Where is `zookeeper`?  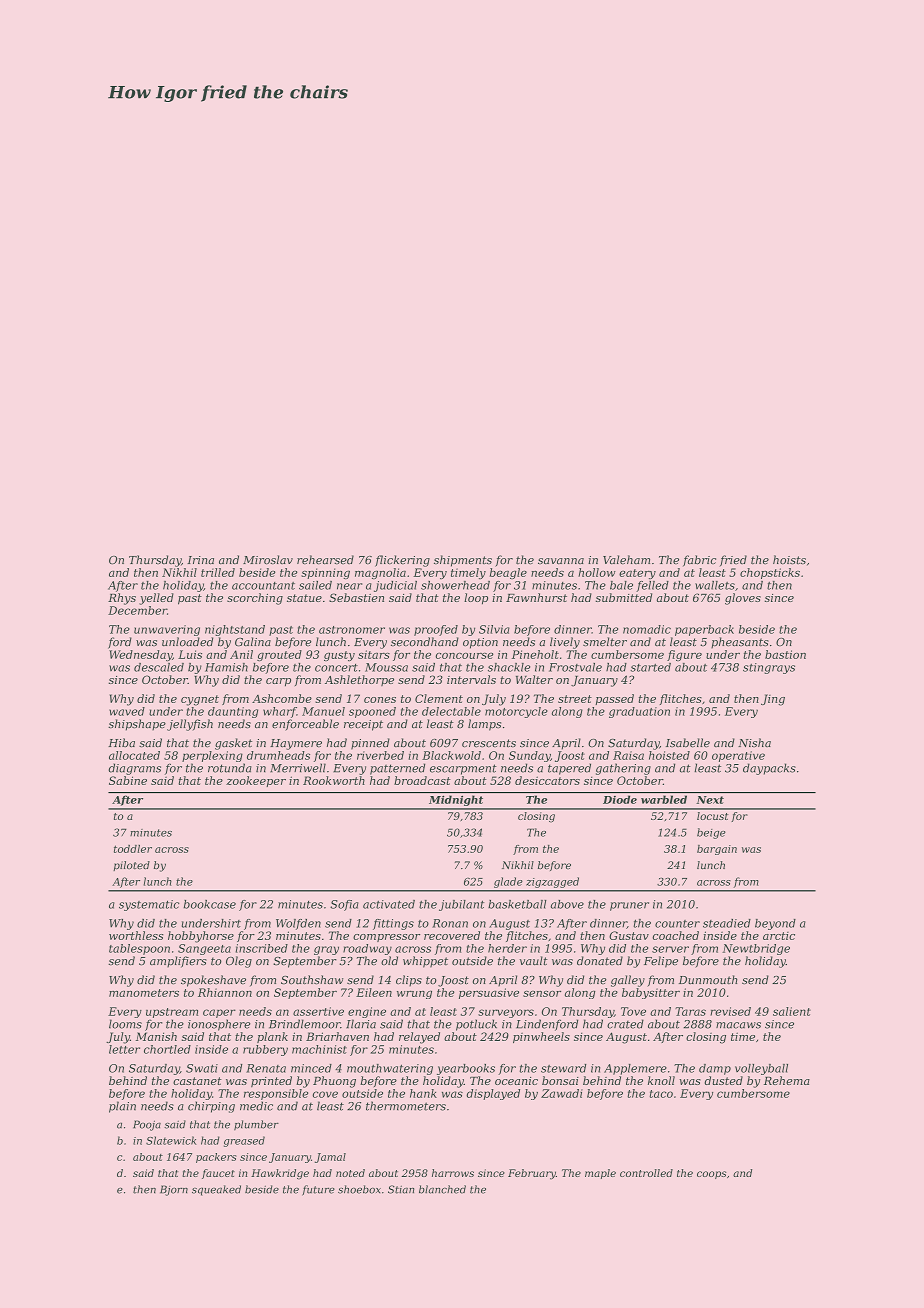 zookeeper is located at coordinates (256, 781).
